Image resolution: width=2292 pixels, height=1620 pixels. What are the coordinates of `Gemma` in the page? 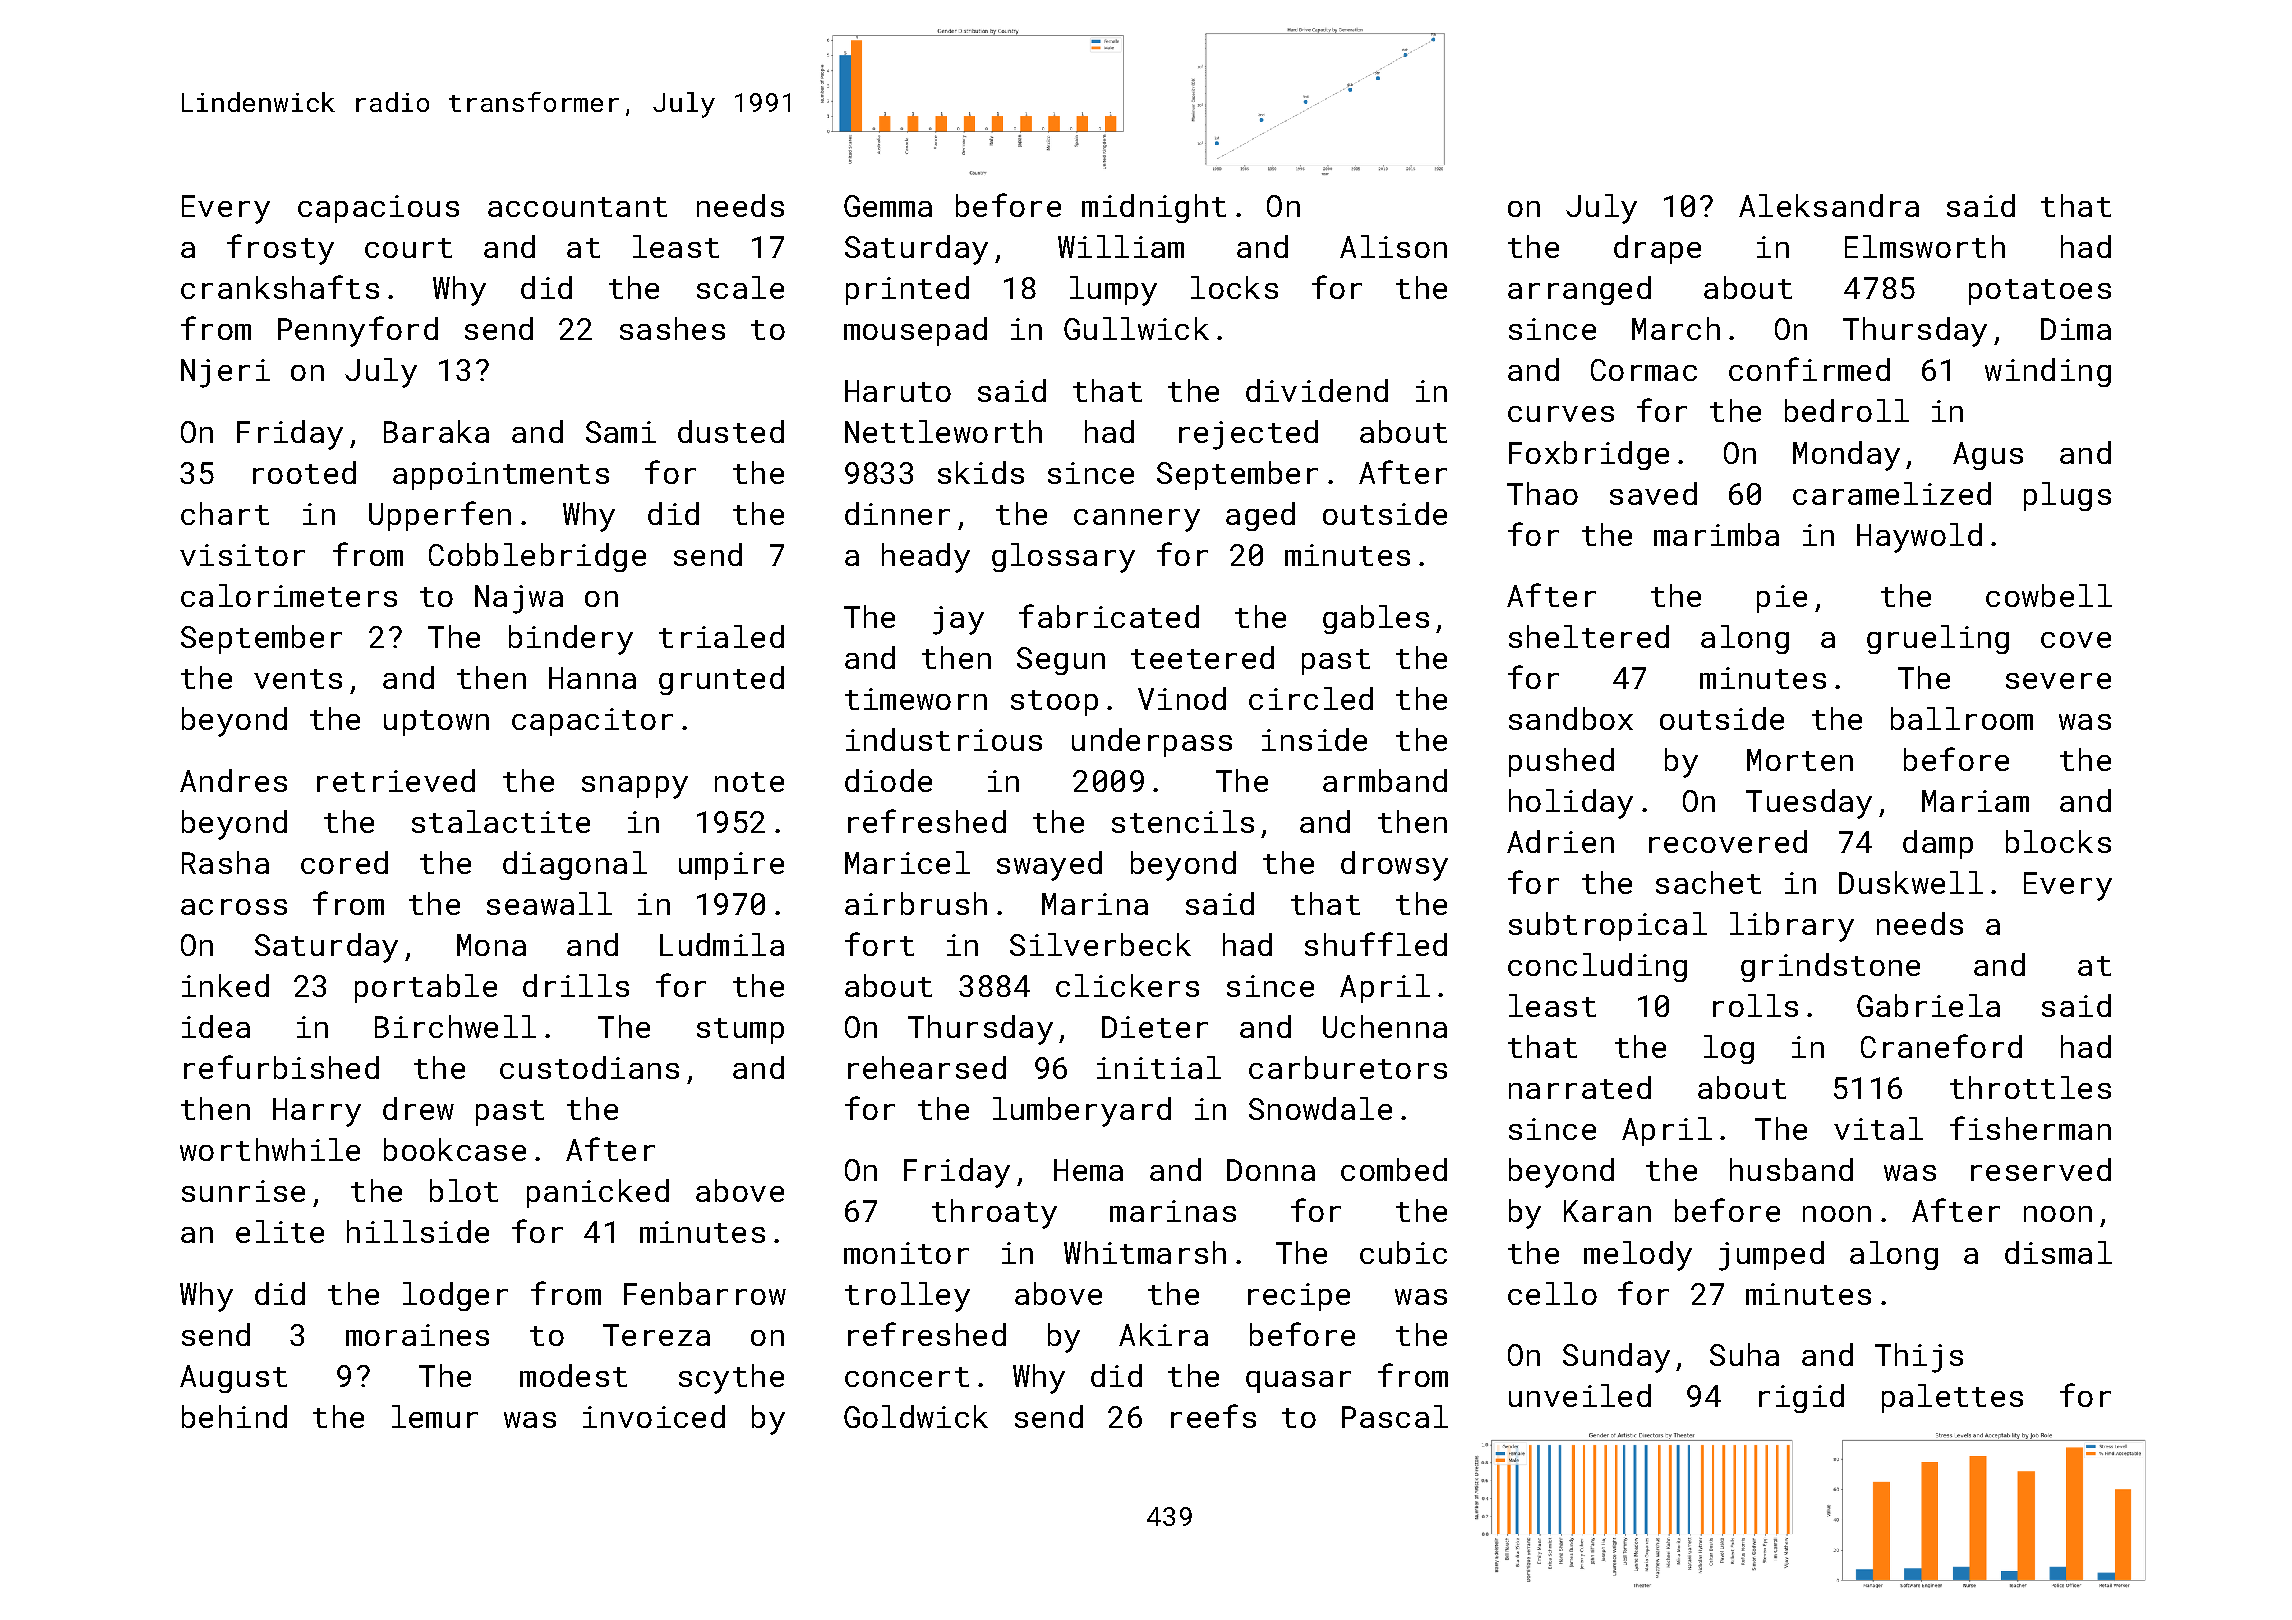 It's located at (888, 206).
